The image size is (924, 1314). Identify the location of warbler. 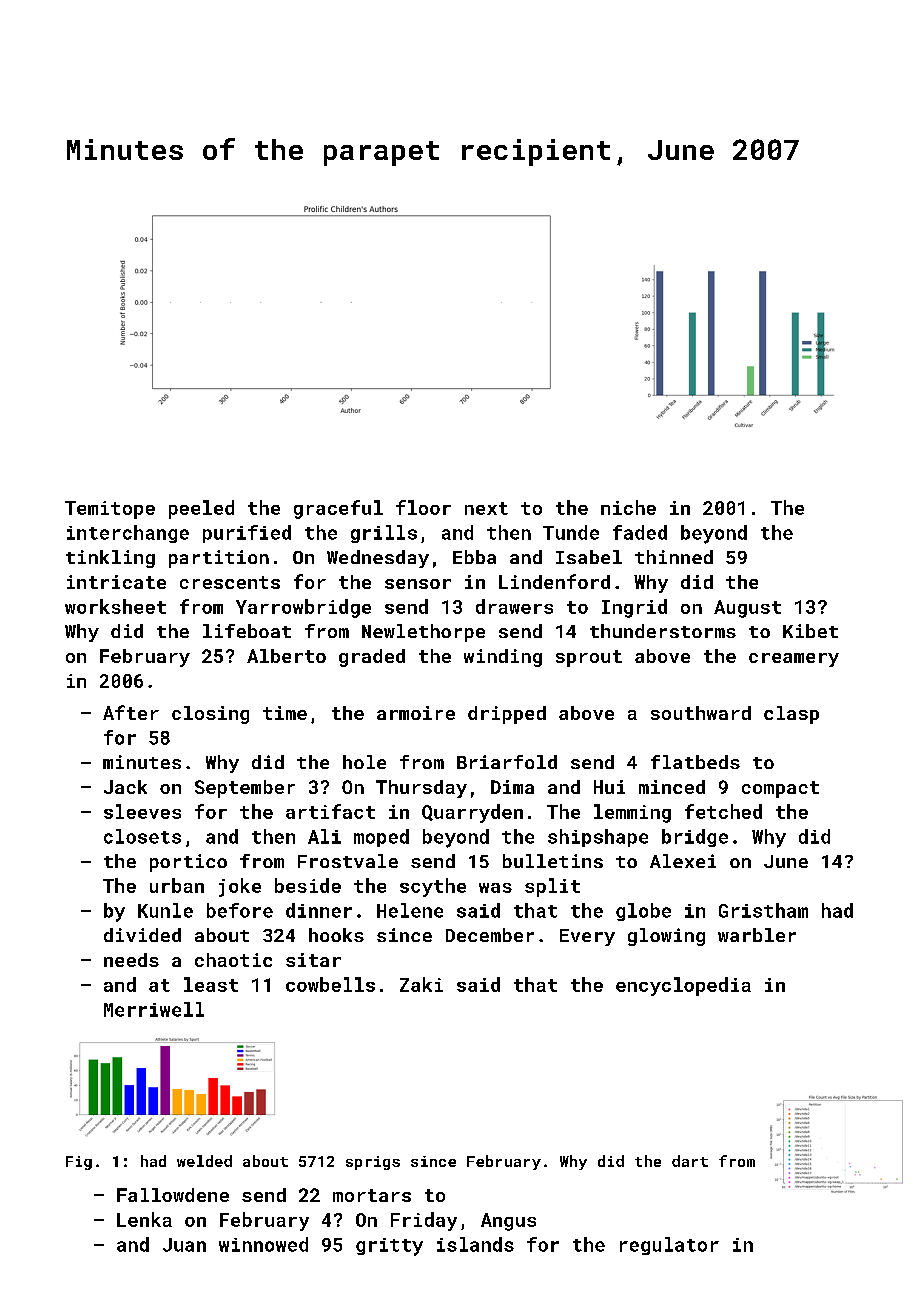
(757, 935).
